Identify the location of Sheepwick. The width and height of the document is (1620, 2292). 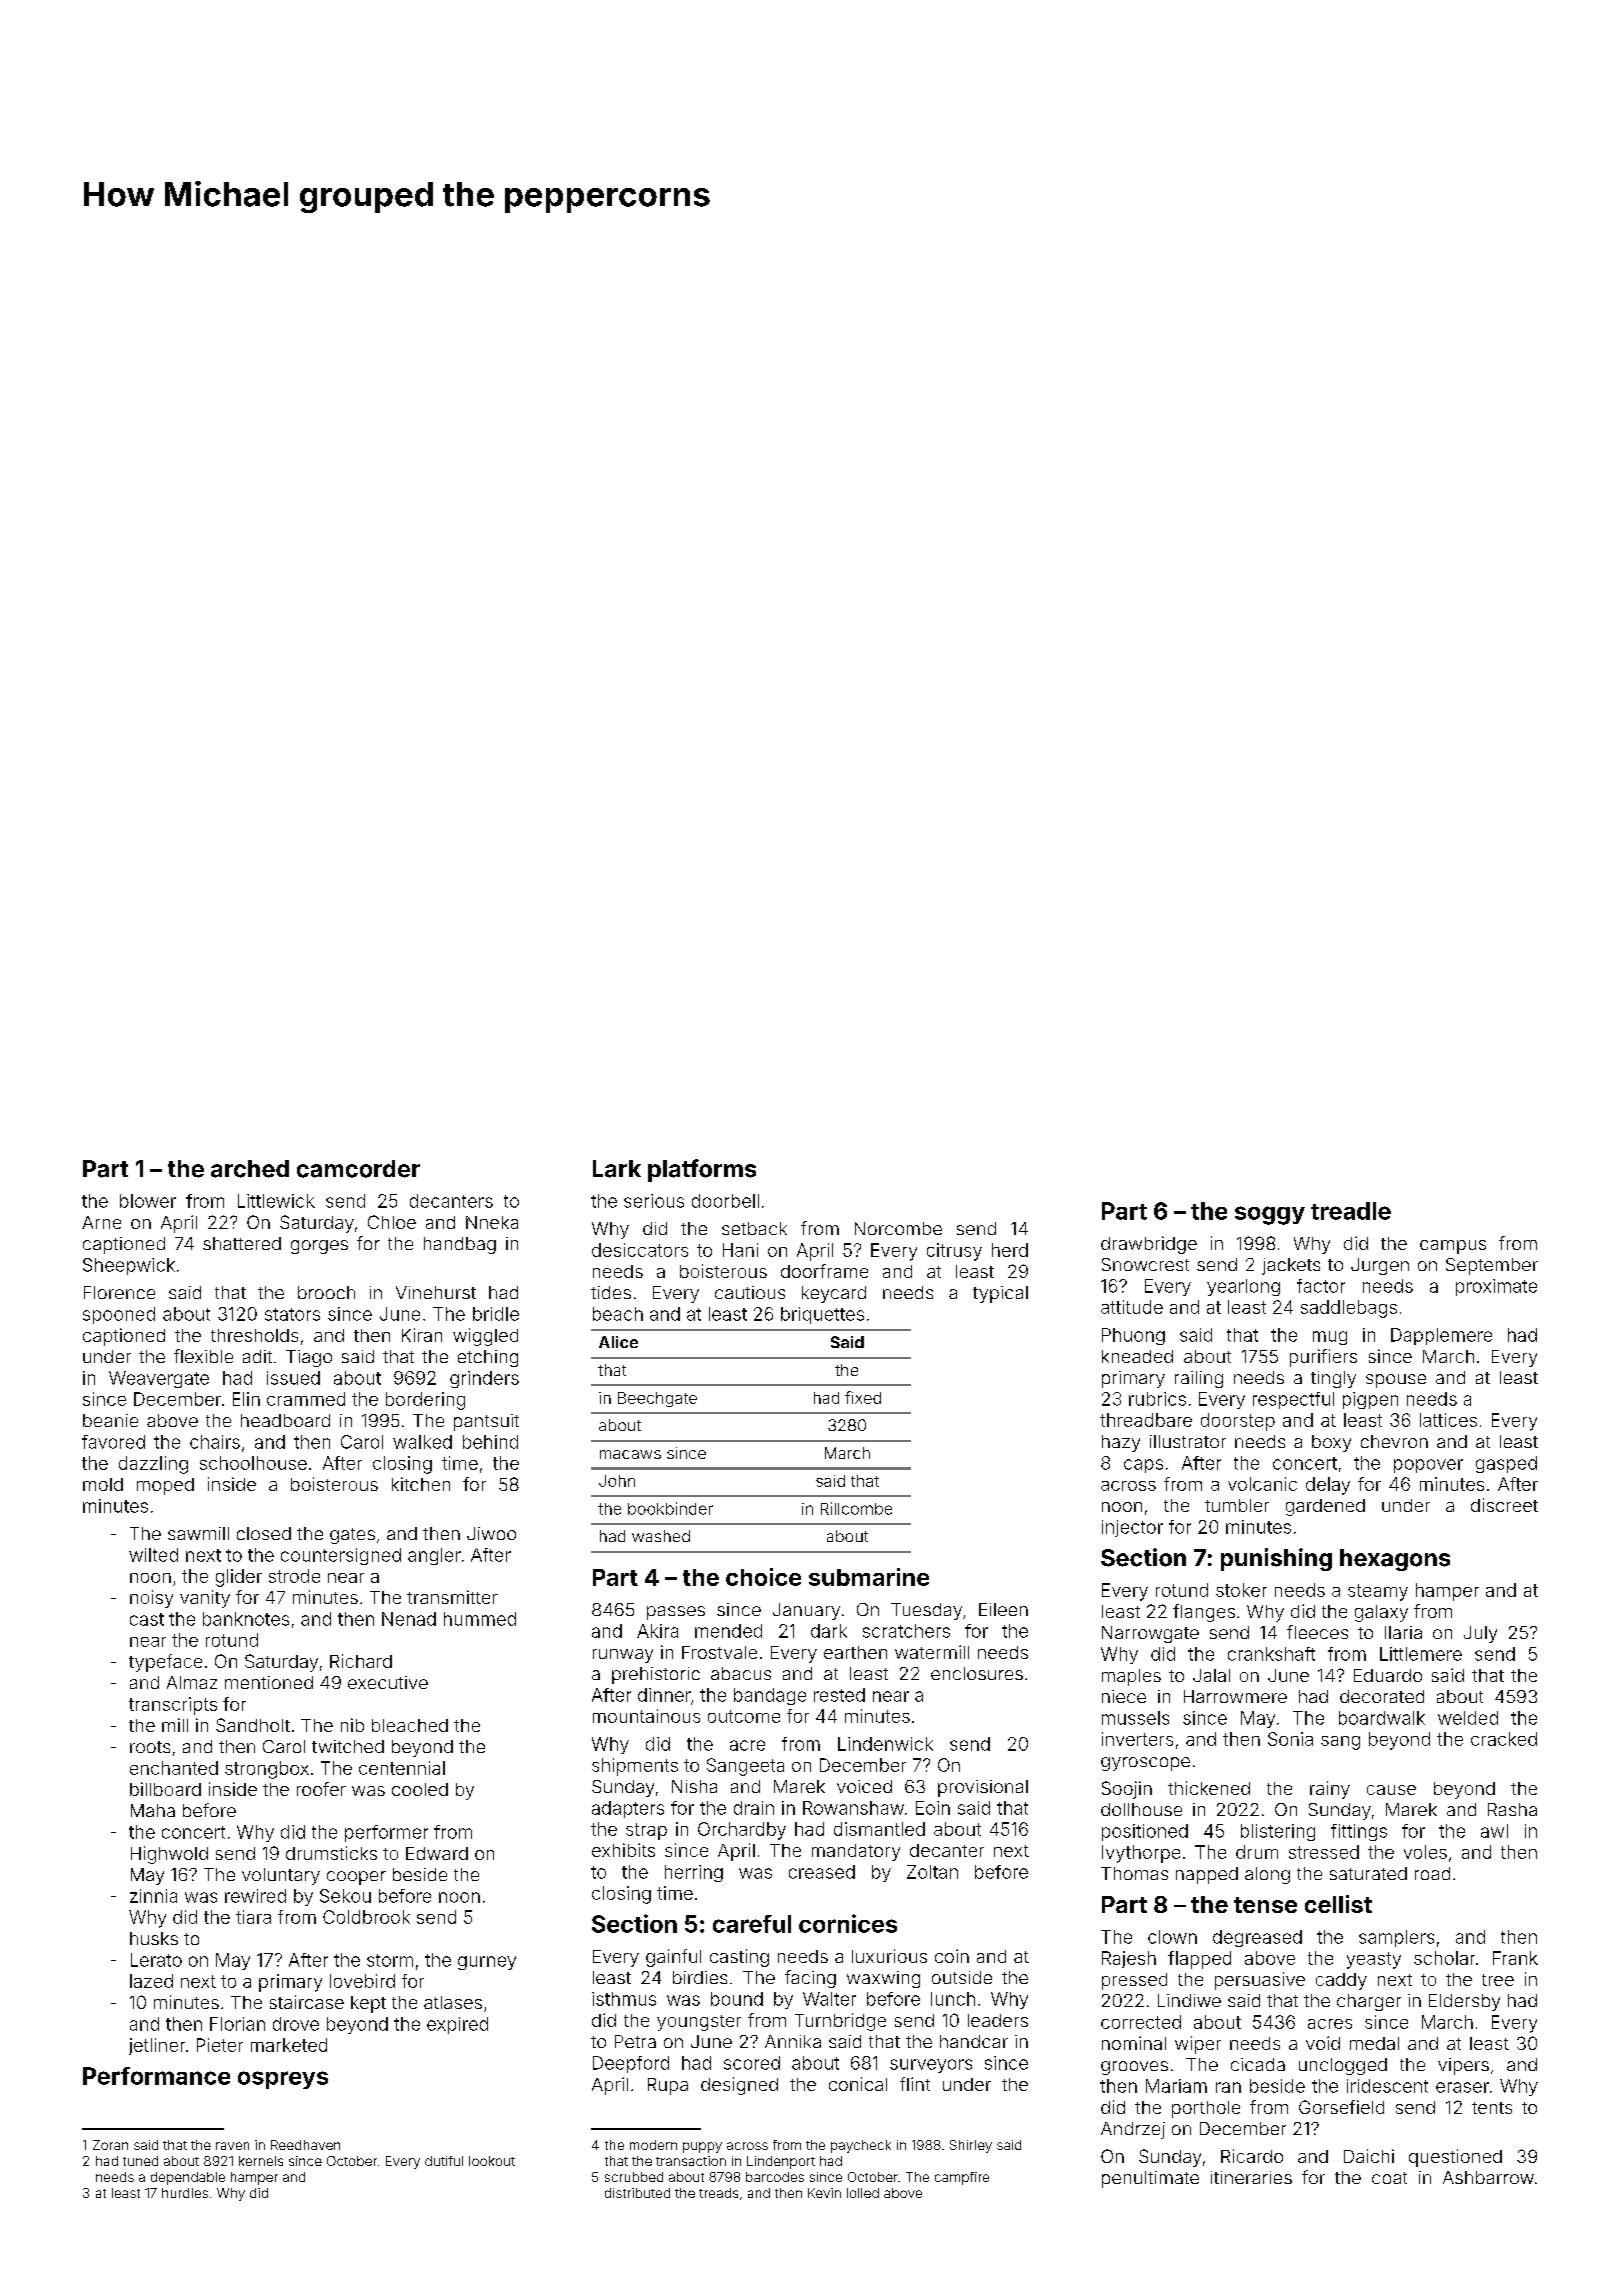
(129, 1266).
